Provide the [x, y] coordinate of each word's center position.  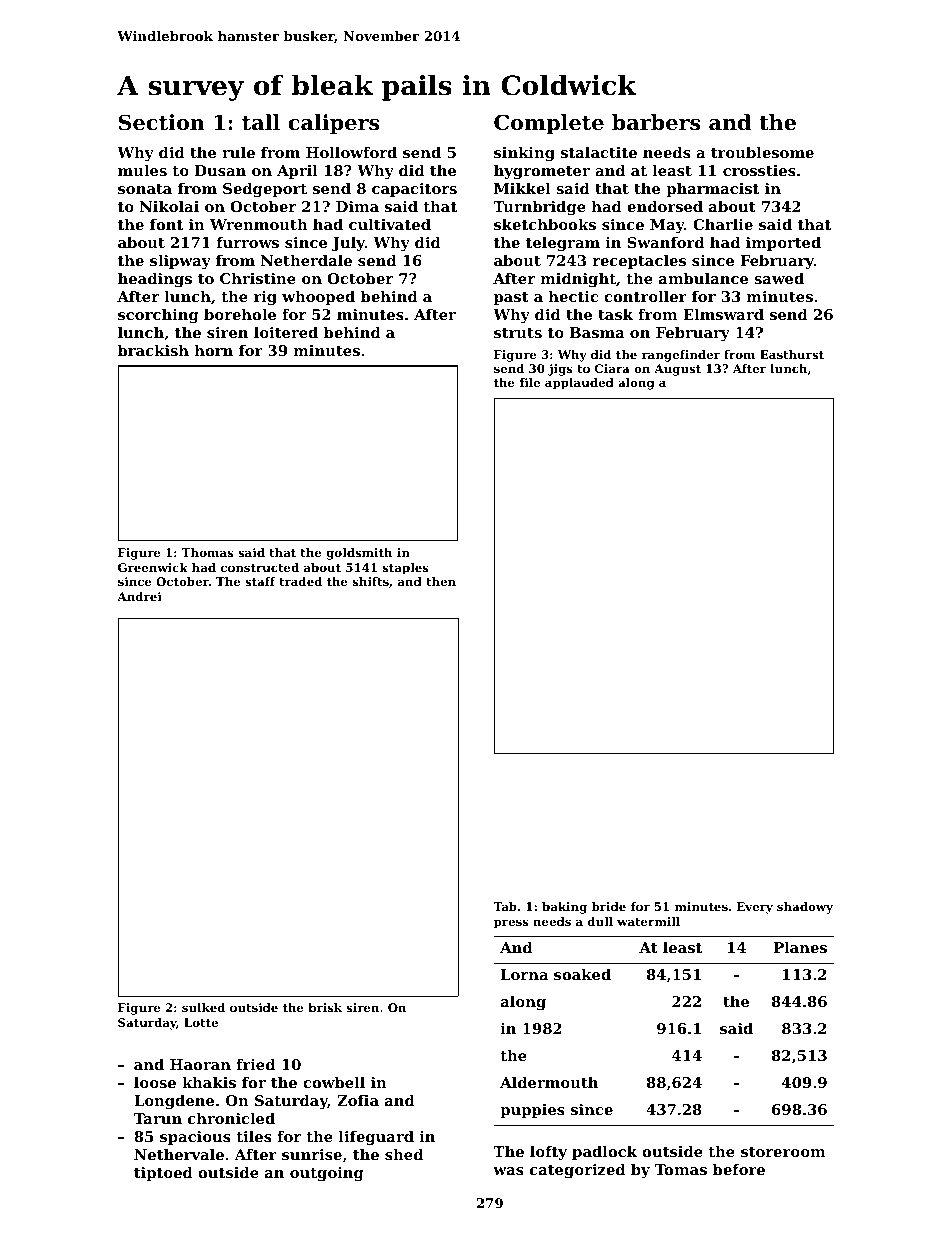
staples [406, 569]
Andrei [139, 596]
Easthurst [792, 354]
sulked [203, 1007]
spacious [195, 1138]
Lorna [524, 974]
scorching [158, 316]
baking [564, 908]
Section [162, 122]
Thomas [208, 552]
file [530, 382]
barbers [656, 122]
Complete [549, 124]
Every [755, 908]
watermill [648, 921]
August [677, 370]
